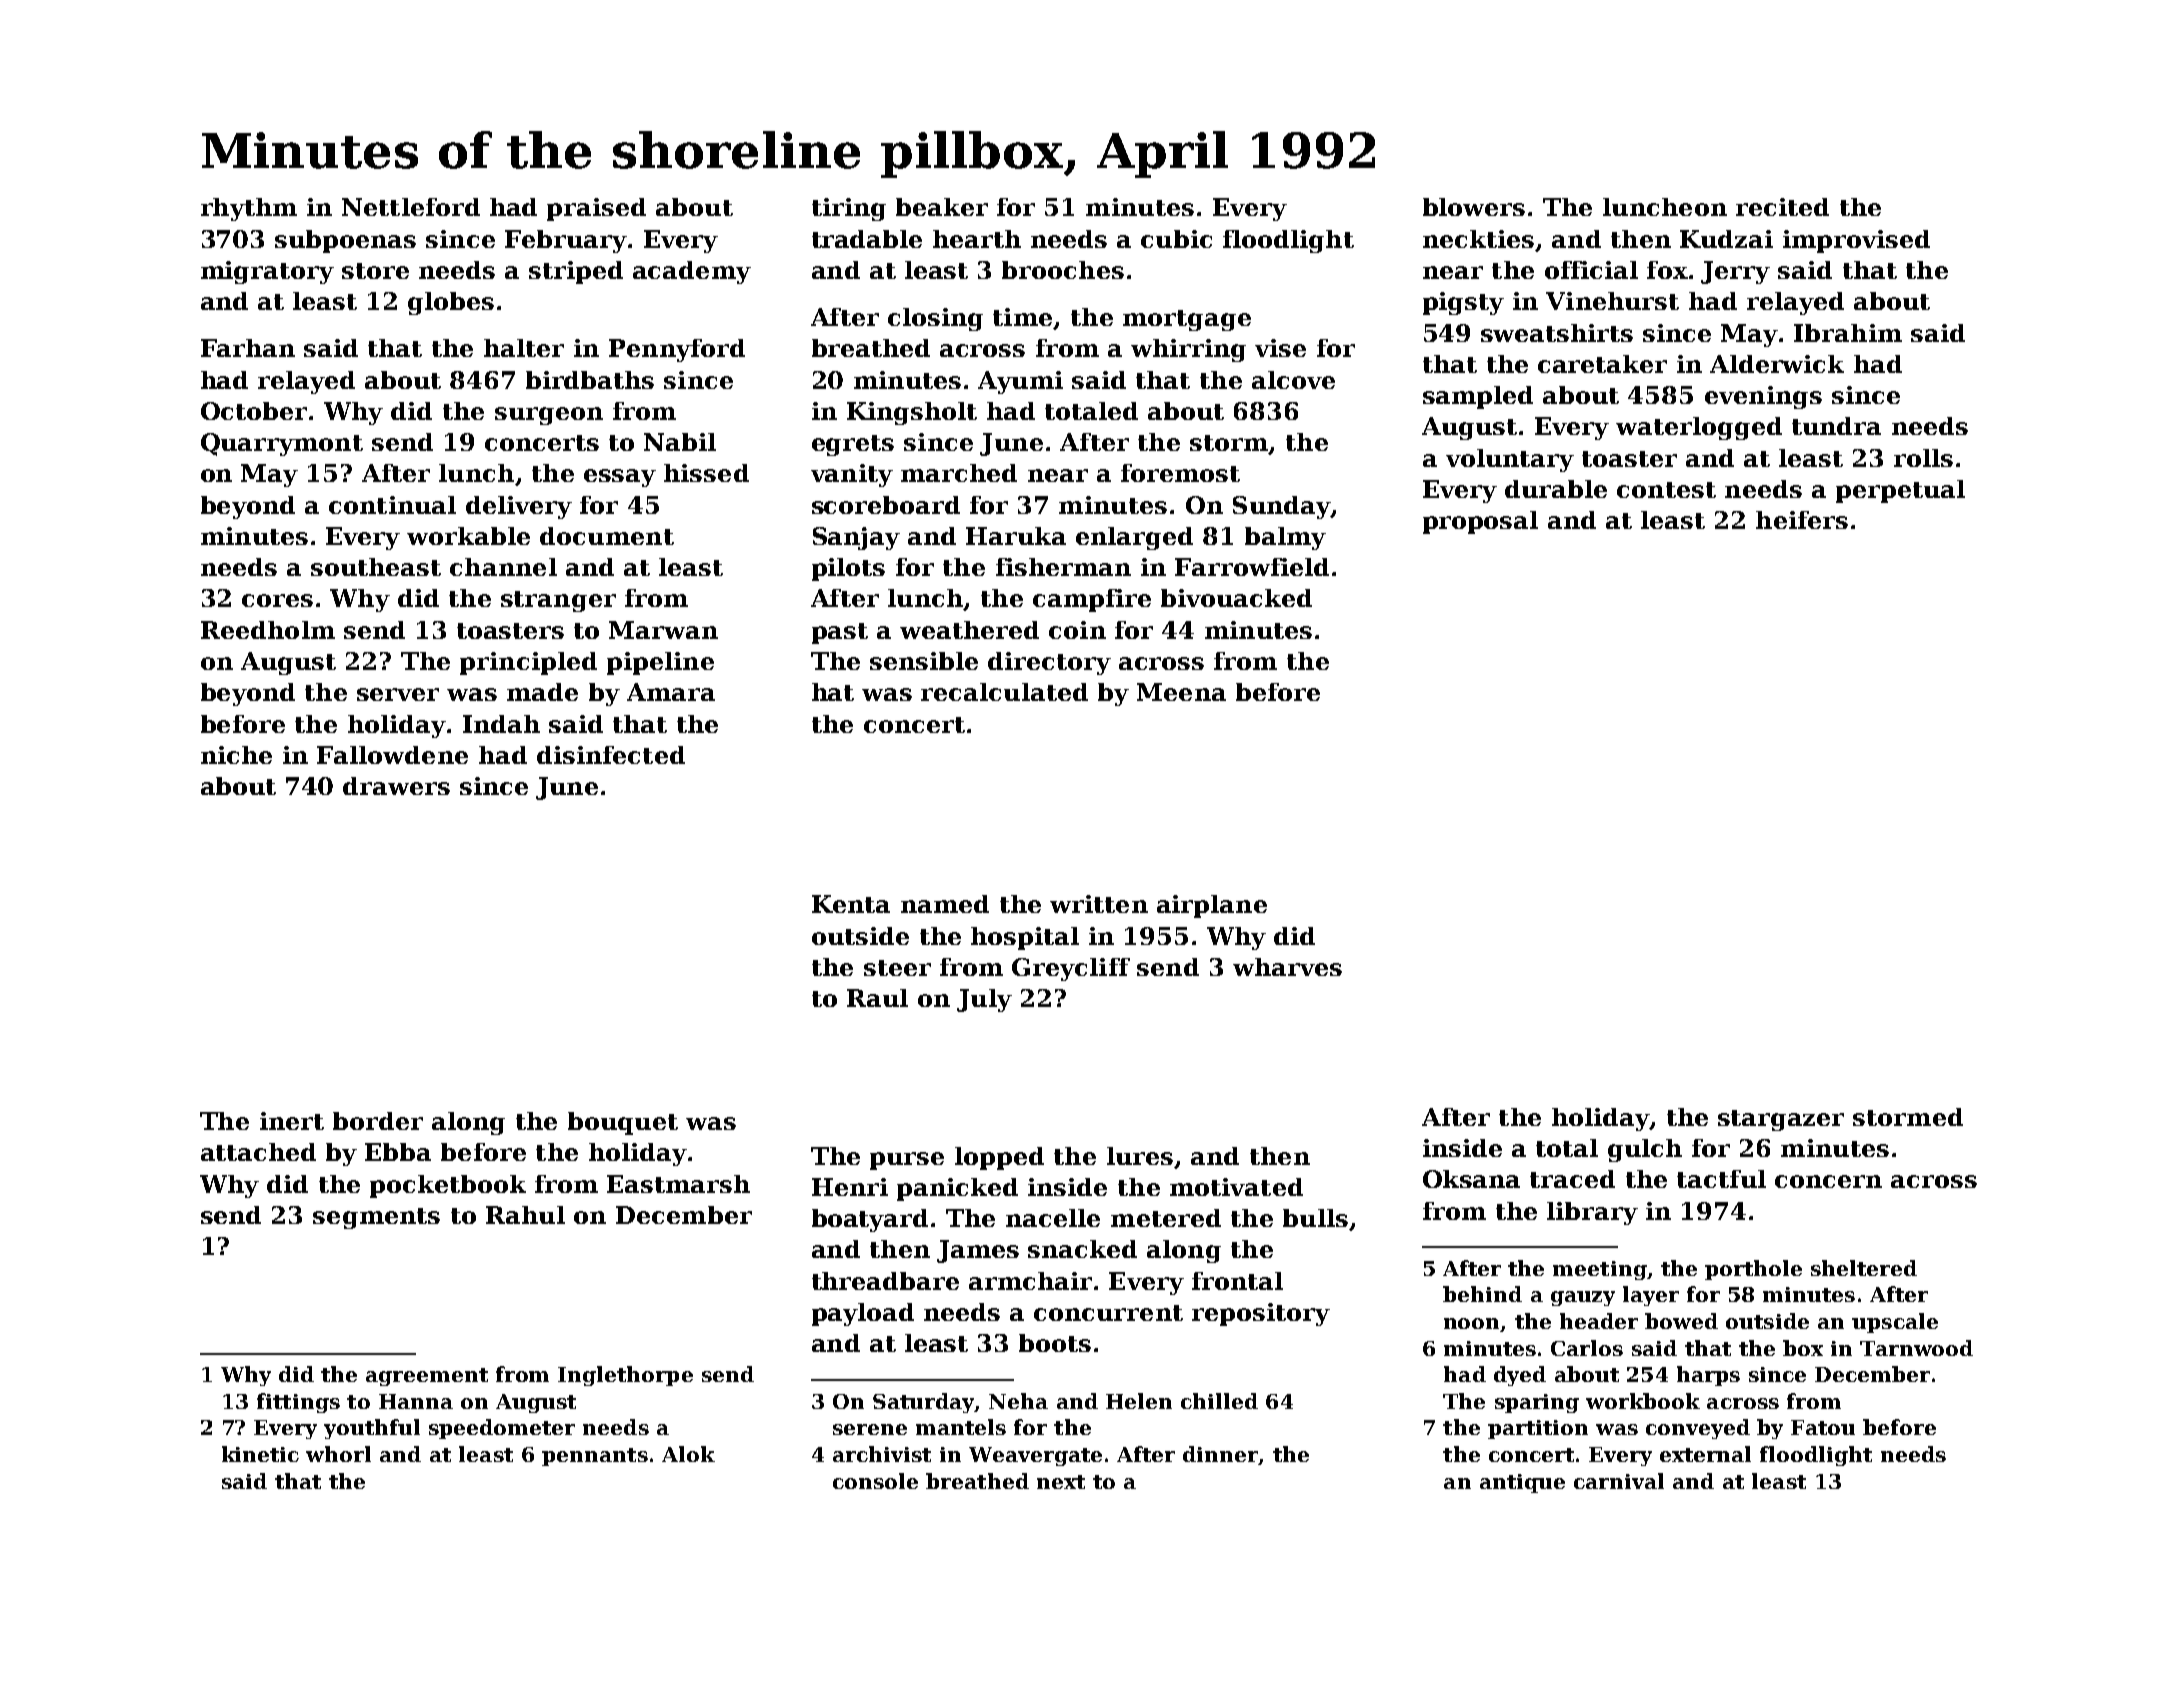  Describe the element at coordinates (1181, 692) in the screenshot. I see `Meena` at that location.
